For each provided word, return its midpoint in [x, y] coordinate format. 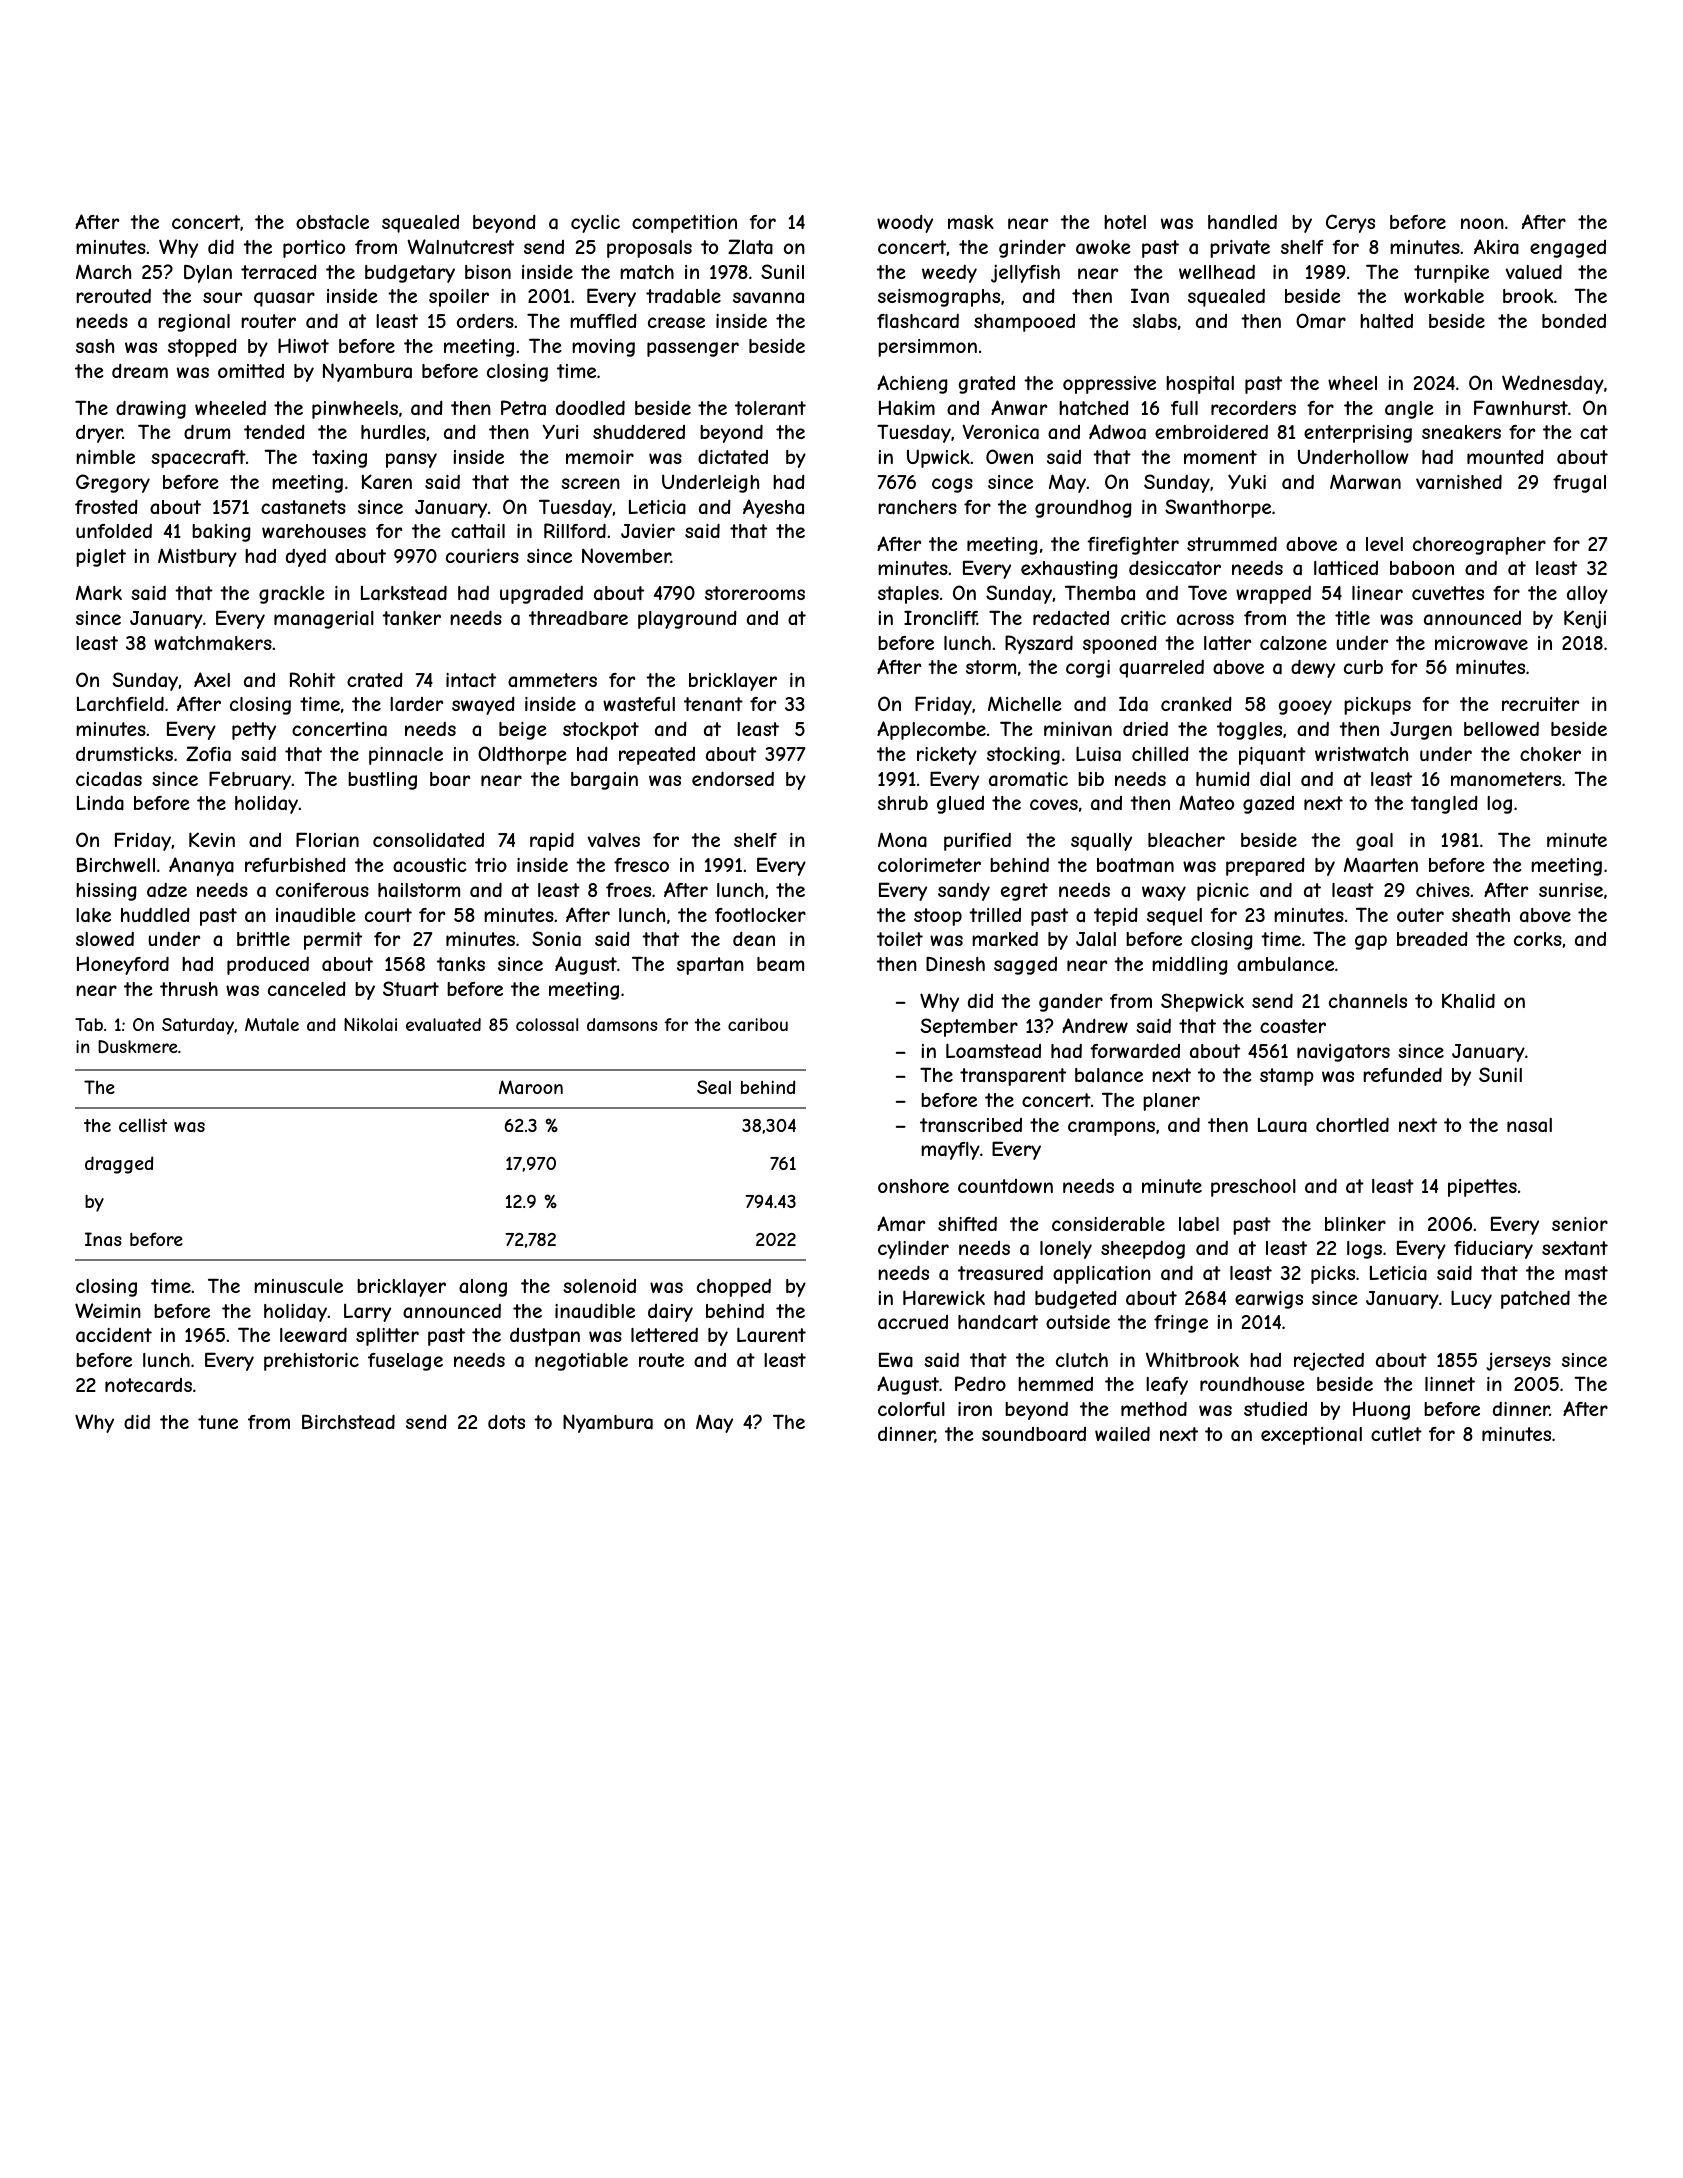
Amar [901, 1224]
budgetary [410, 274]
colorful [911, 1409]
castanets [303, 507]
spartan [710, 966]
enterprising [1358, 434]
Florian [327, 840]
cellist [143, 1125]
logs [1364, 1250]
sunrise [1571, 890]
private [1240, 249]
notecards [148, 1385]
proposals [649, 249]
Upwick [938, 458]
